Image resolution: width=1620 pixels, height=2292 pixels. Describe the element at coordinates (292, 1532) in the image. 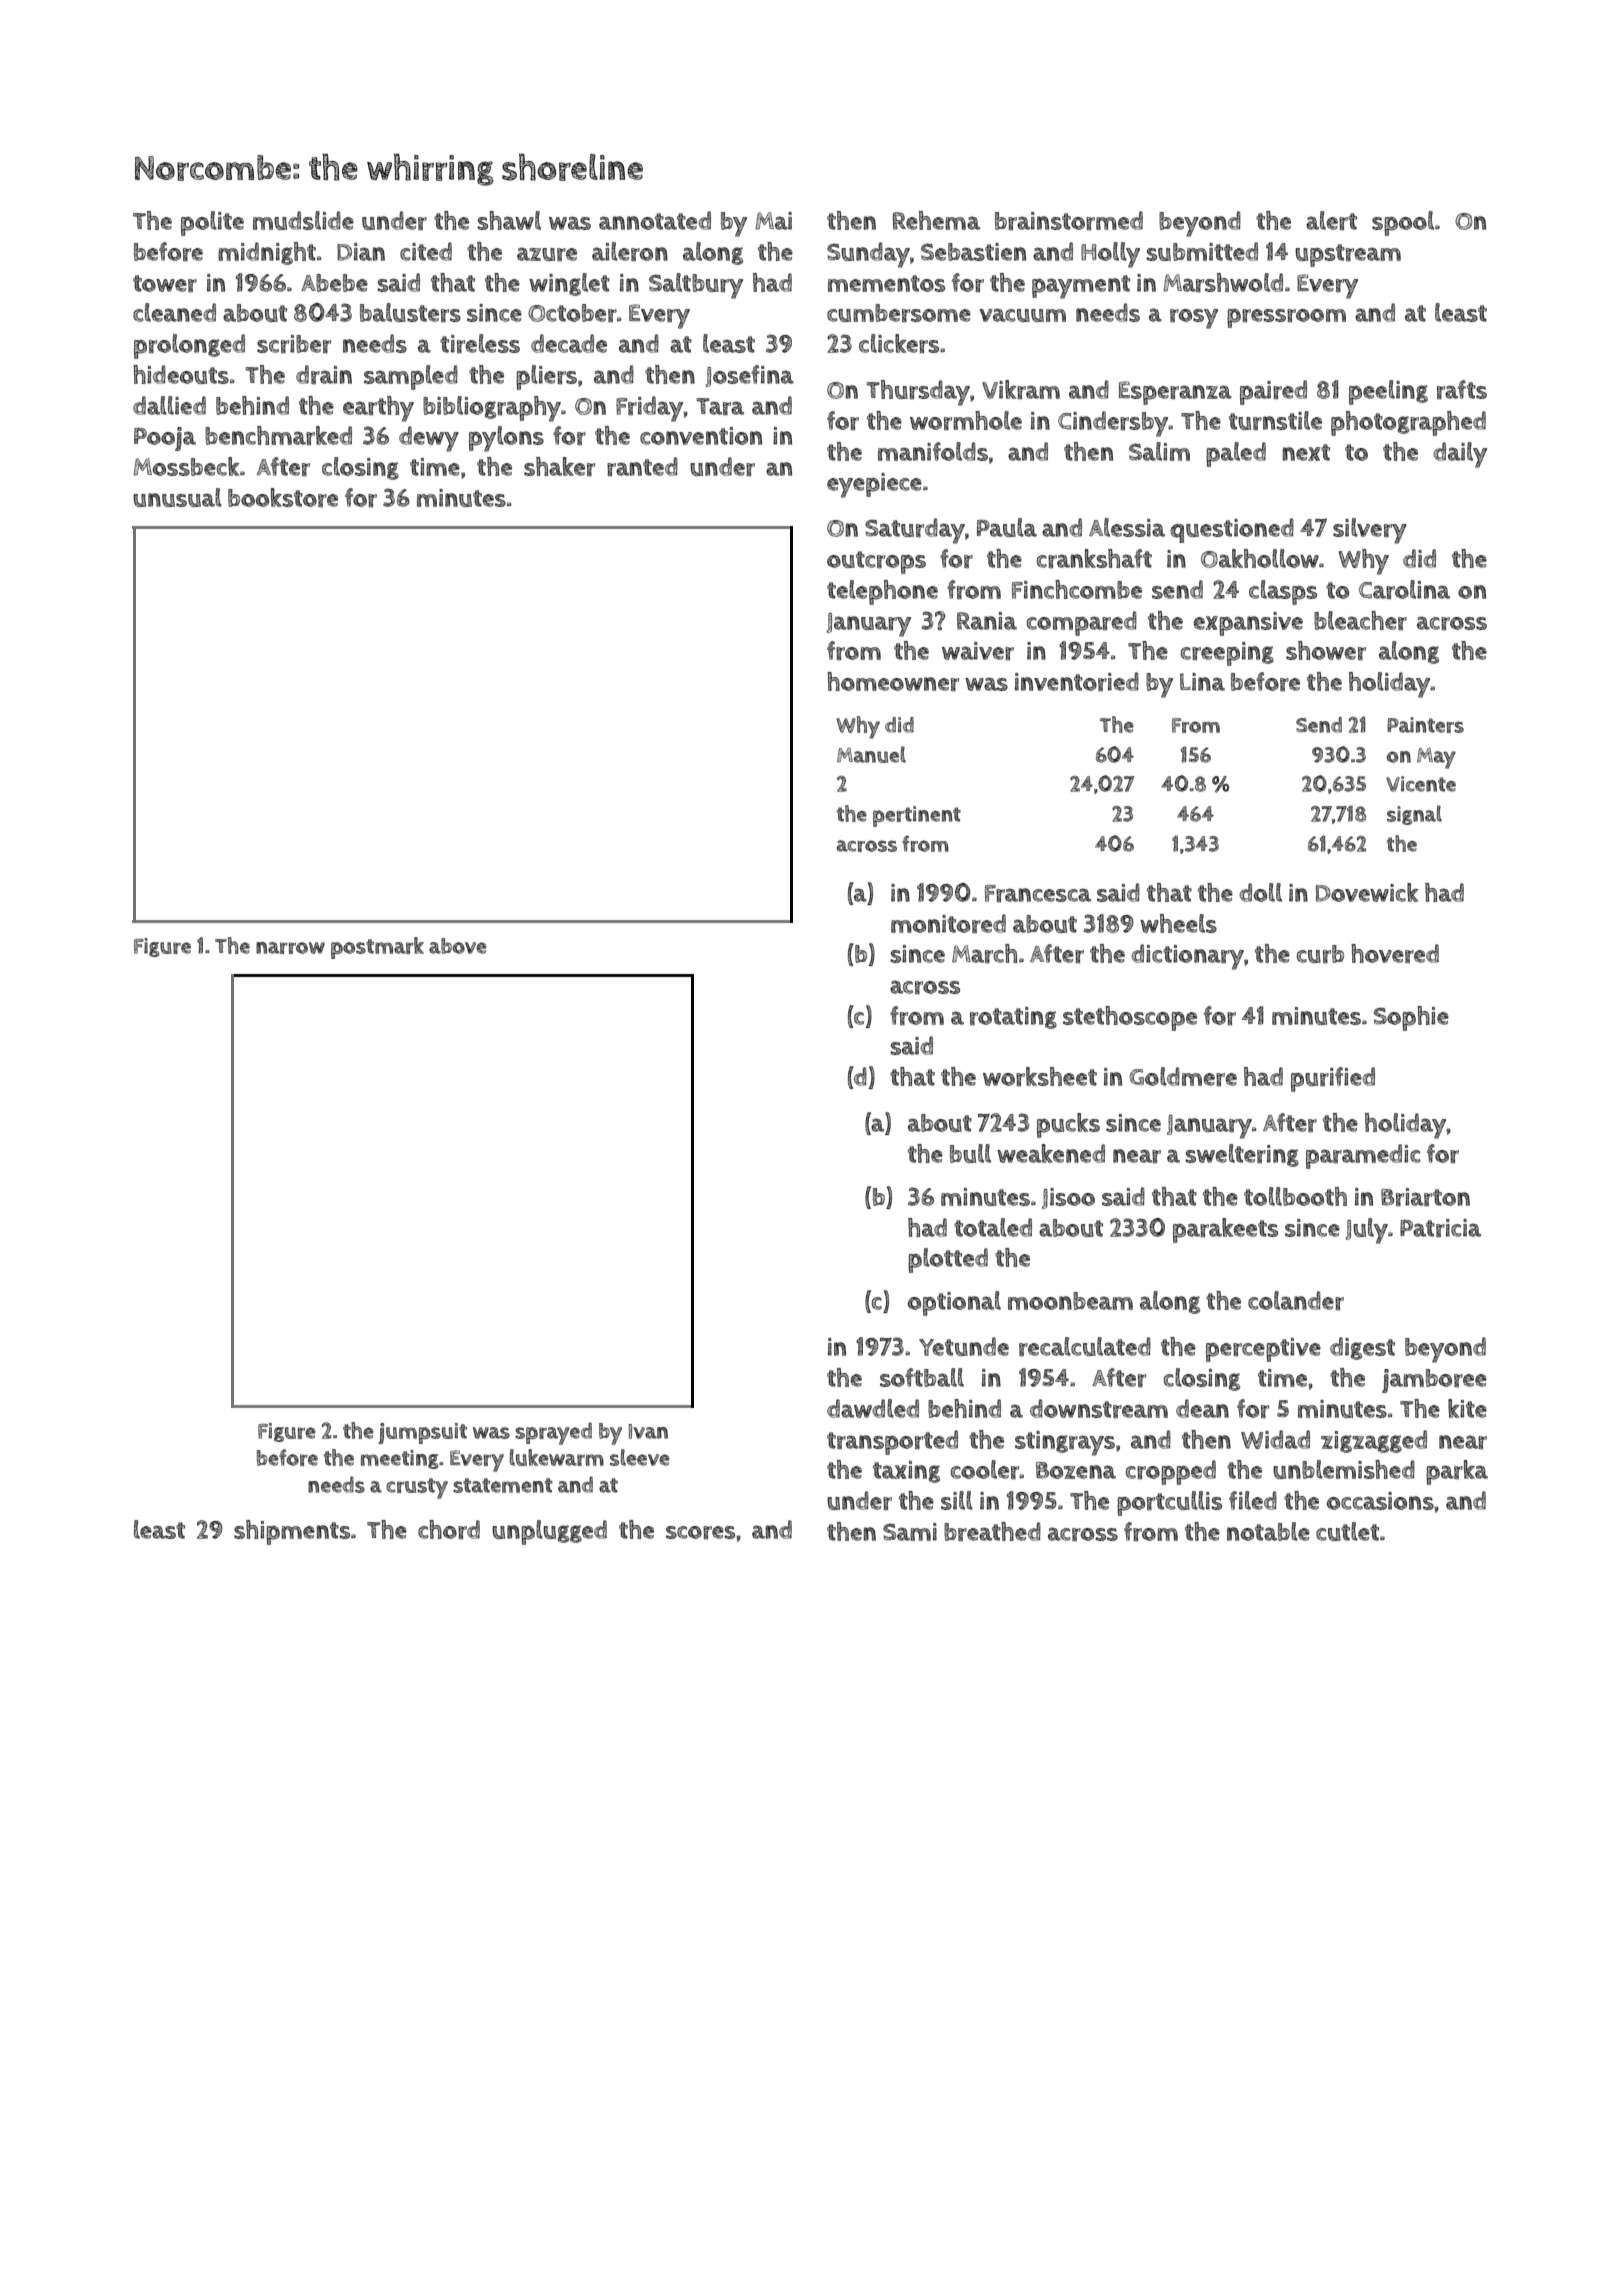

I see `shipments` at that location.
